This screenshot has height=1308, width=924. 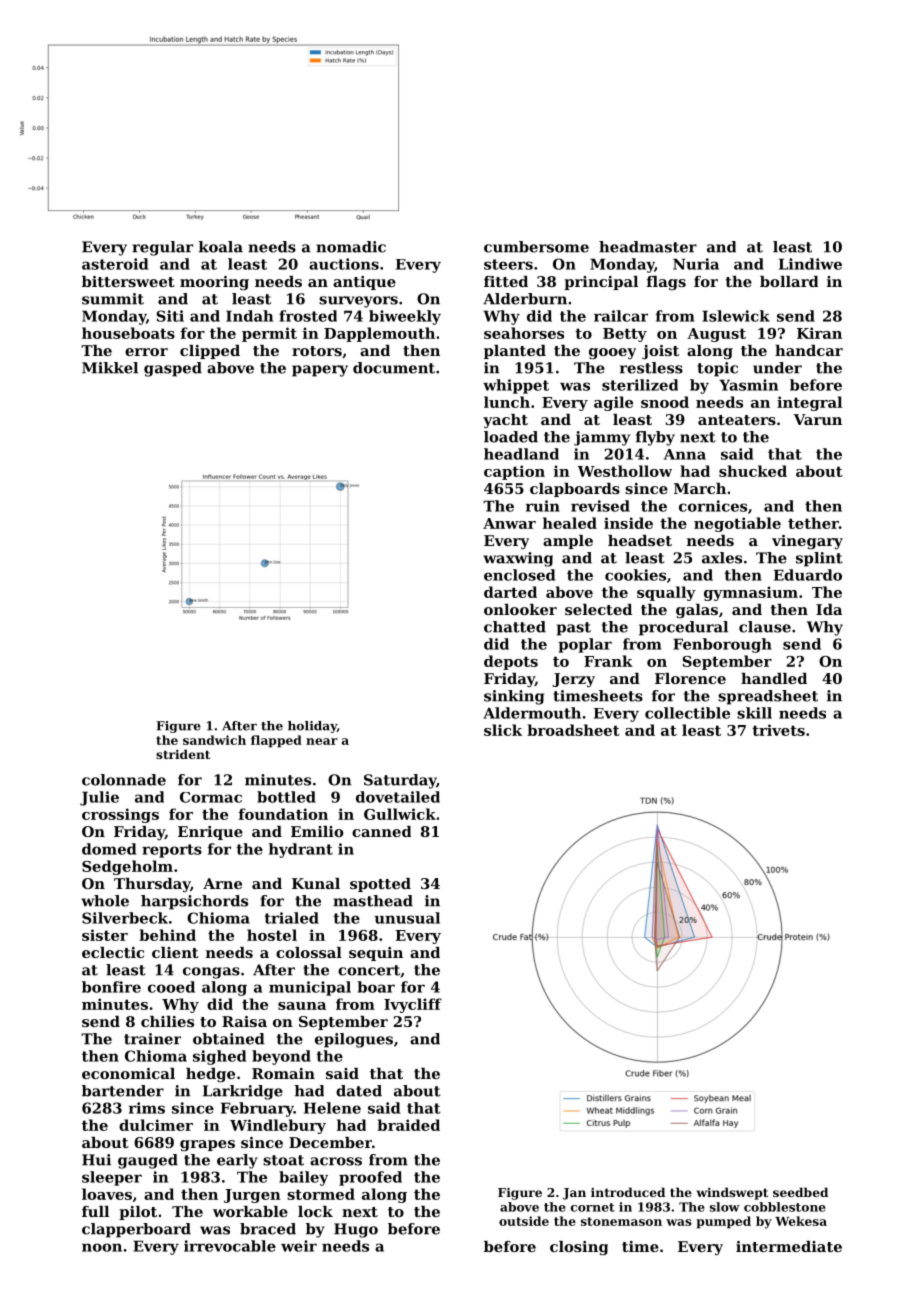 What do you see at coordinates (102, 1247) in the screenshot?
I see `noon` at bounding box center [102, 1247].
